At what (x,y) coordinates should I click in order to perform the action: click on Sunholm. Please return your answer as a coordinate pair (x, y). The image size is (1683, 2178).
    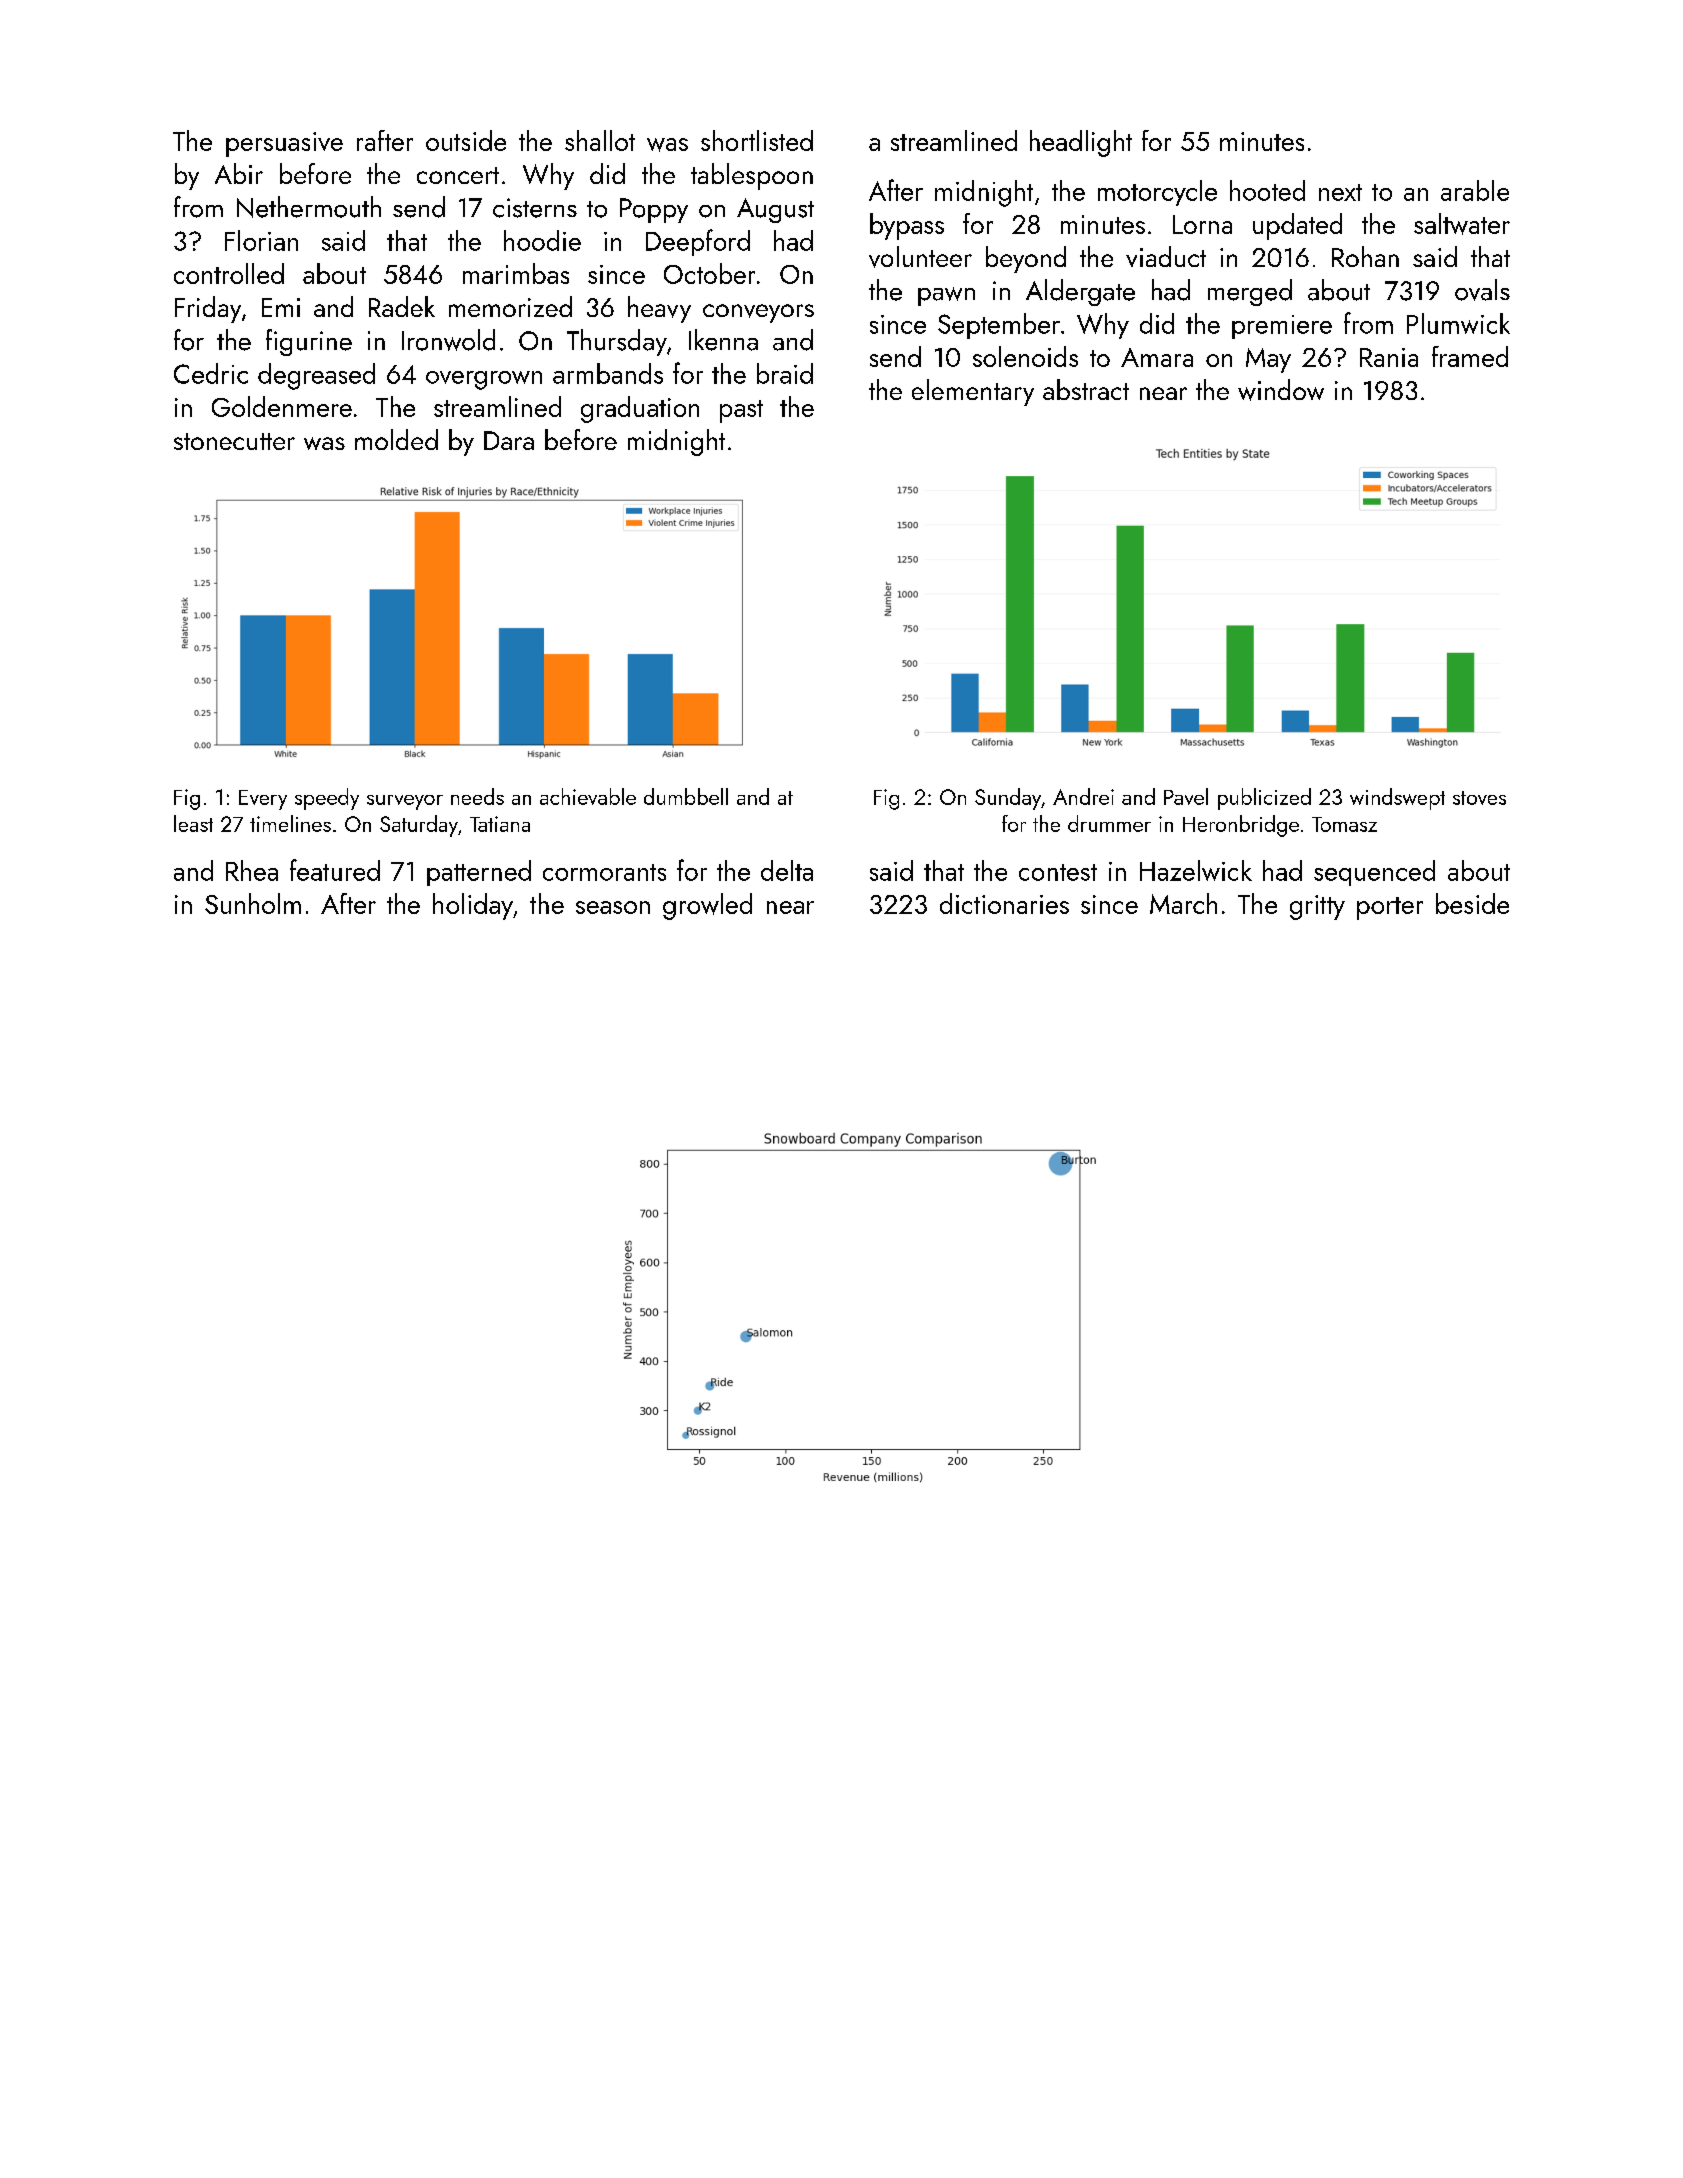
    Looking at the image, I should click on (253, 903).
